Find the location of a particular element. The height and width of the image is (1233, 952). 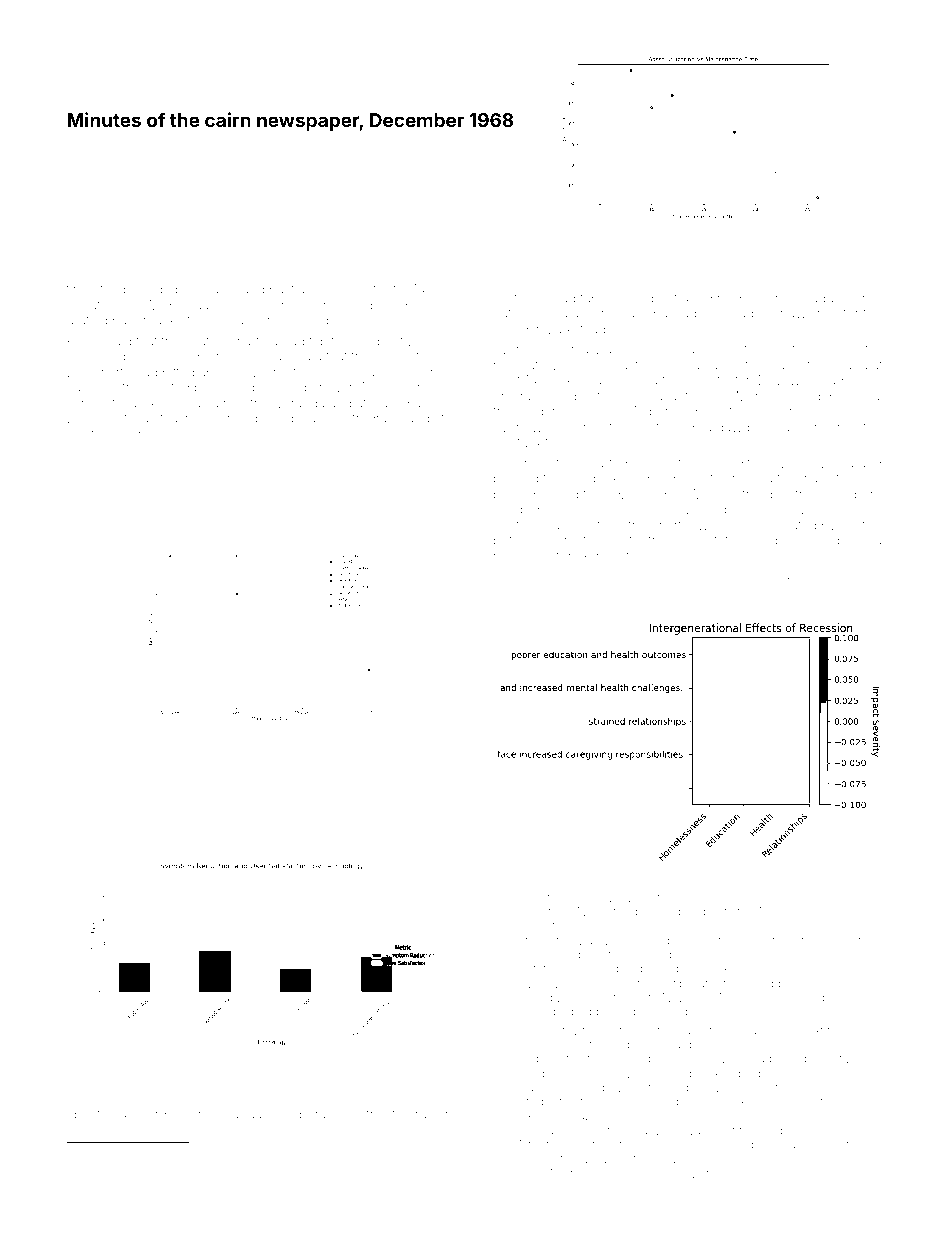

lasting is located at coordinates (227, 833).
